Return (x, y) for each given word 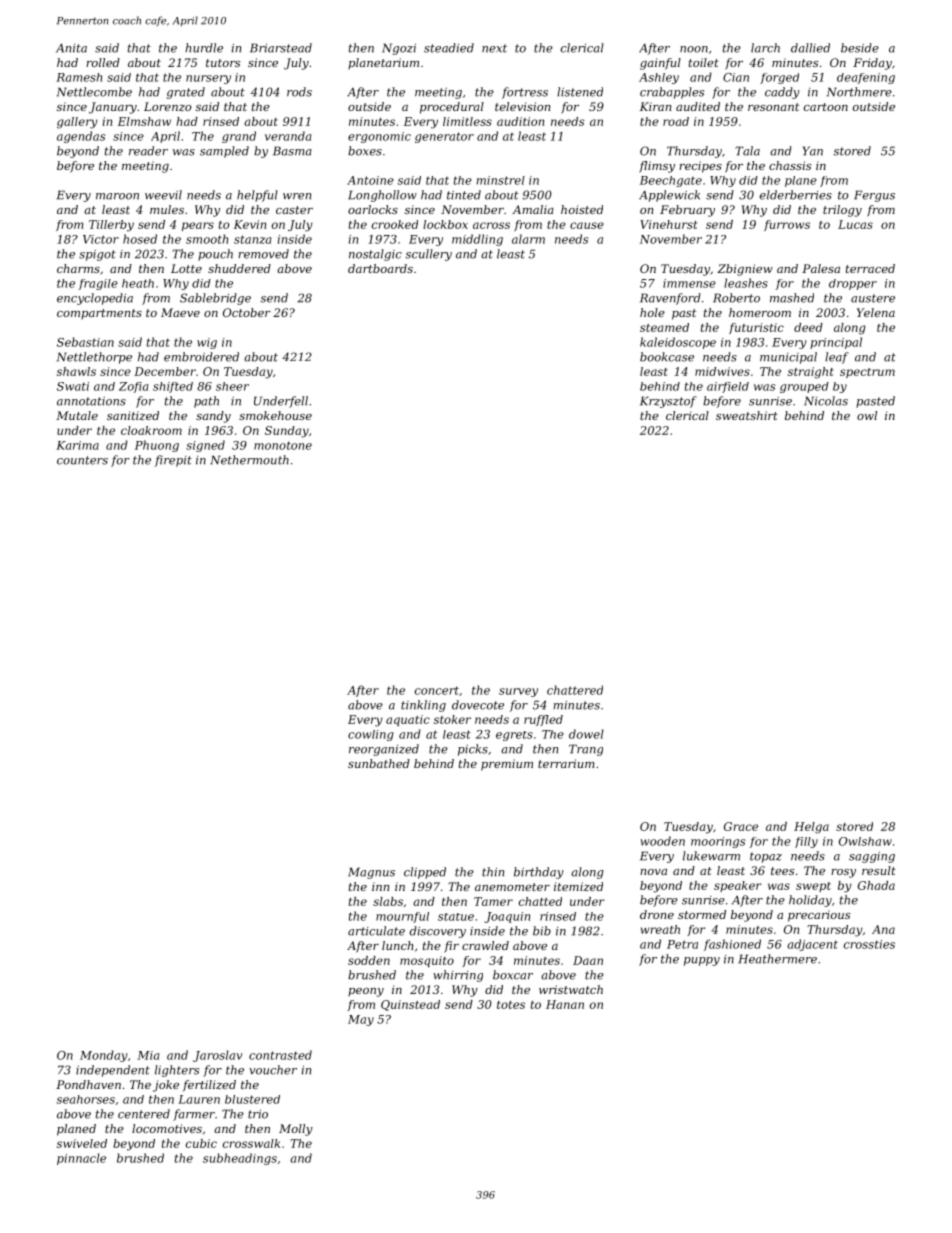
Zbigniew (745, 270)
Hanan (565, 1004)
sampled (224, 152)
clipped (425, 873)
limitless (467, 121)
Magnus (371, 873)
